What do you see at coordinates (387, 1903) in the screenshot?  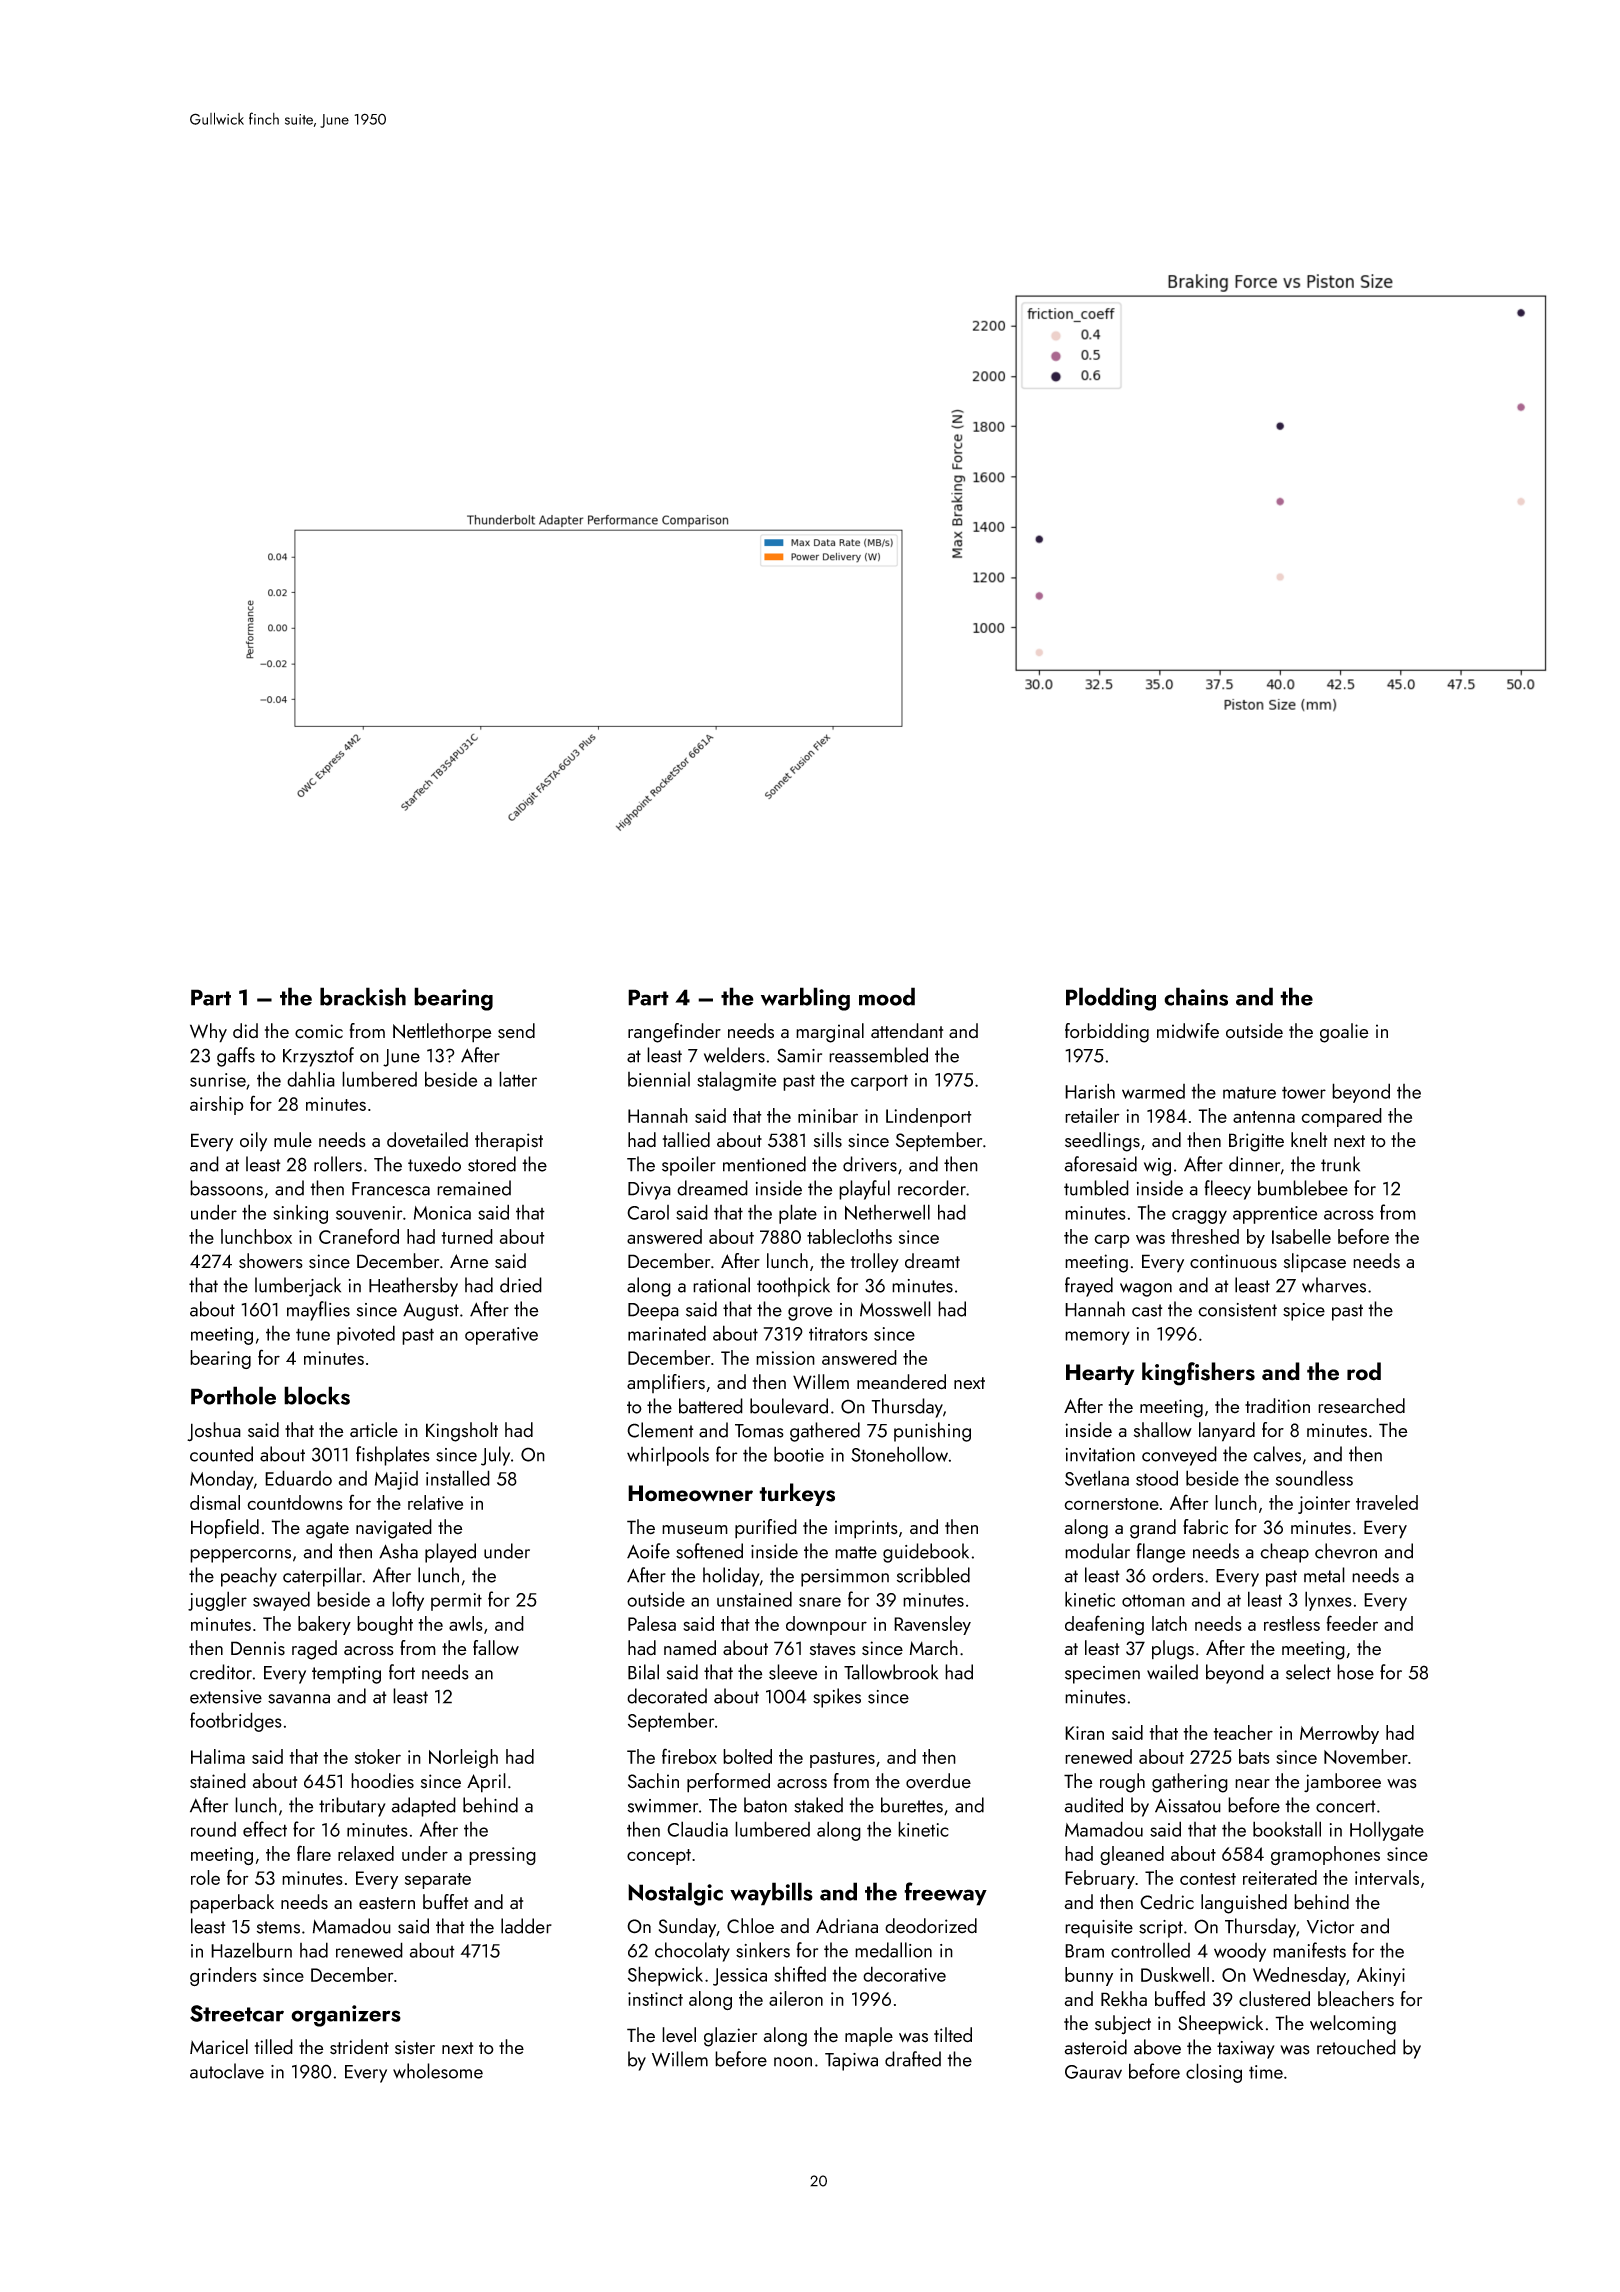 I see `eastern` at bounding box center [387, 1903].
